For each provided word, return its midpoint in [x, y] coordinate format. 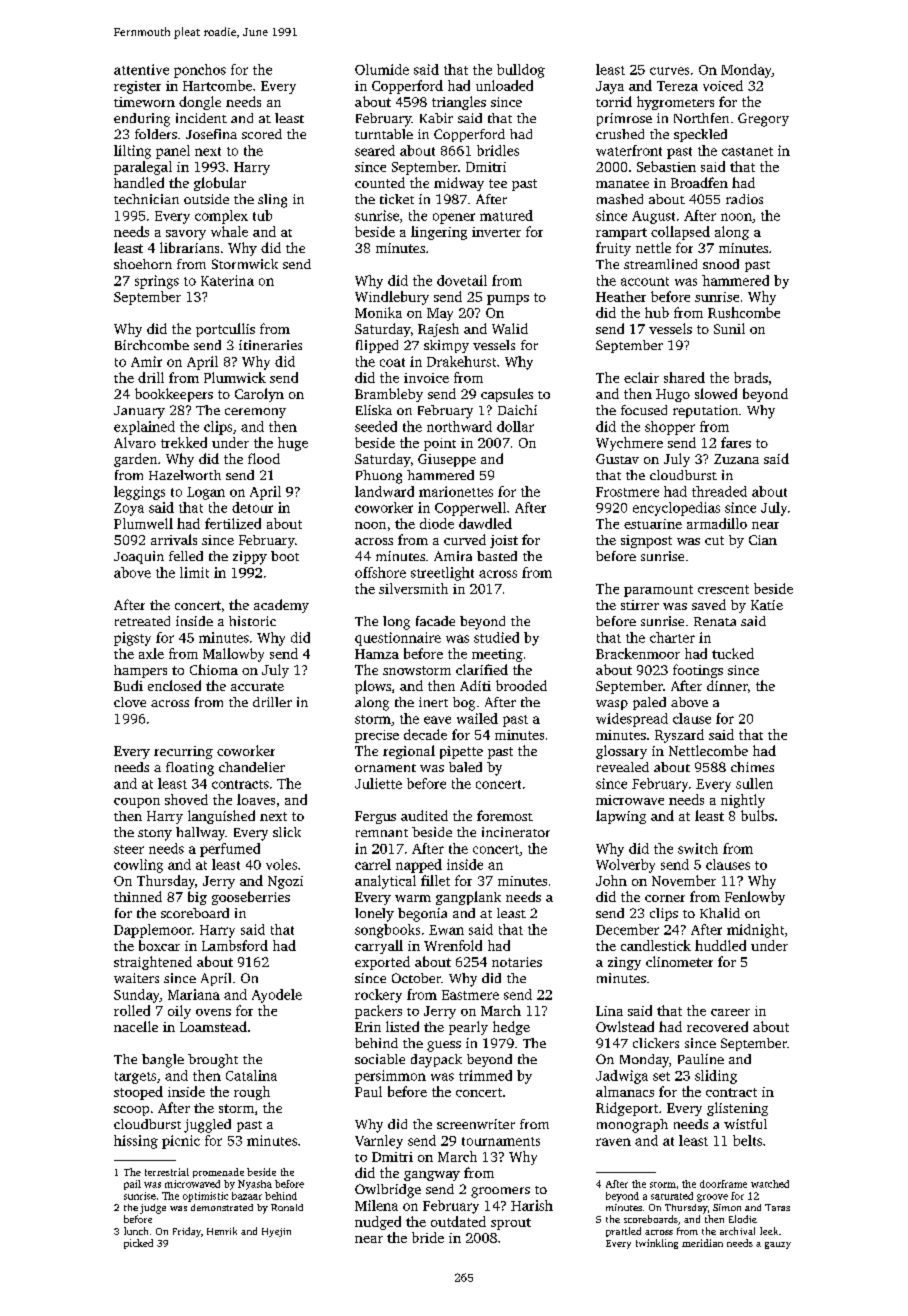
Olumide [382, 69]
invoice [426, 378]
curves [669, 71]
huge [293, 444]
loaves [256, 799]
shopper [670, 428]
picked [138, 1244]
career [730, 1012]
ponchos [200, 71]
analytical [385, 882]
